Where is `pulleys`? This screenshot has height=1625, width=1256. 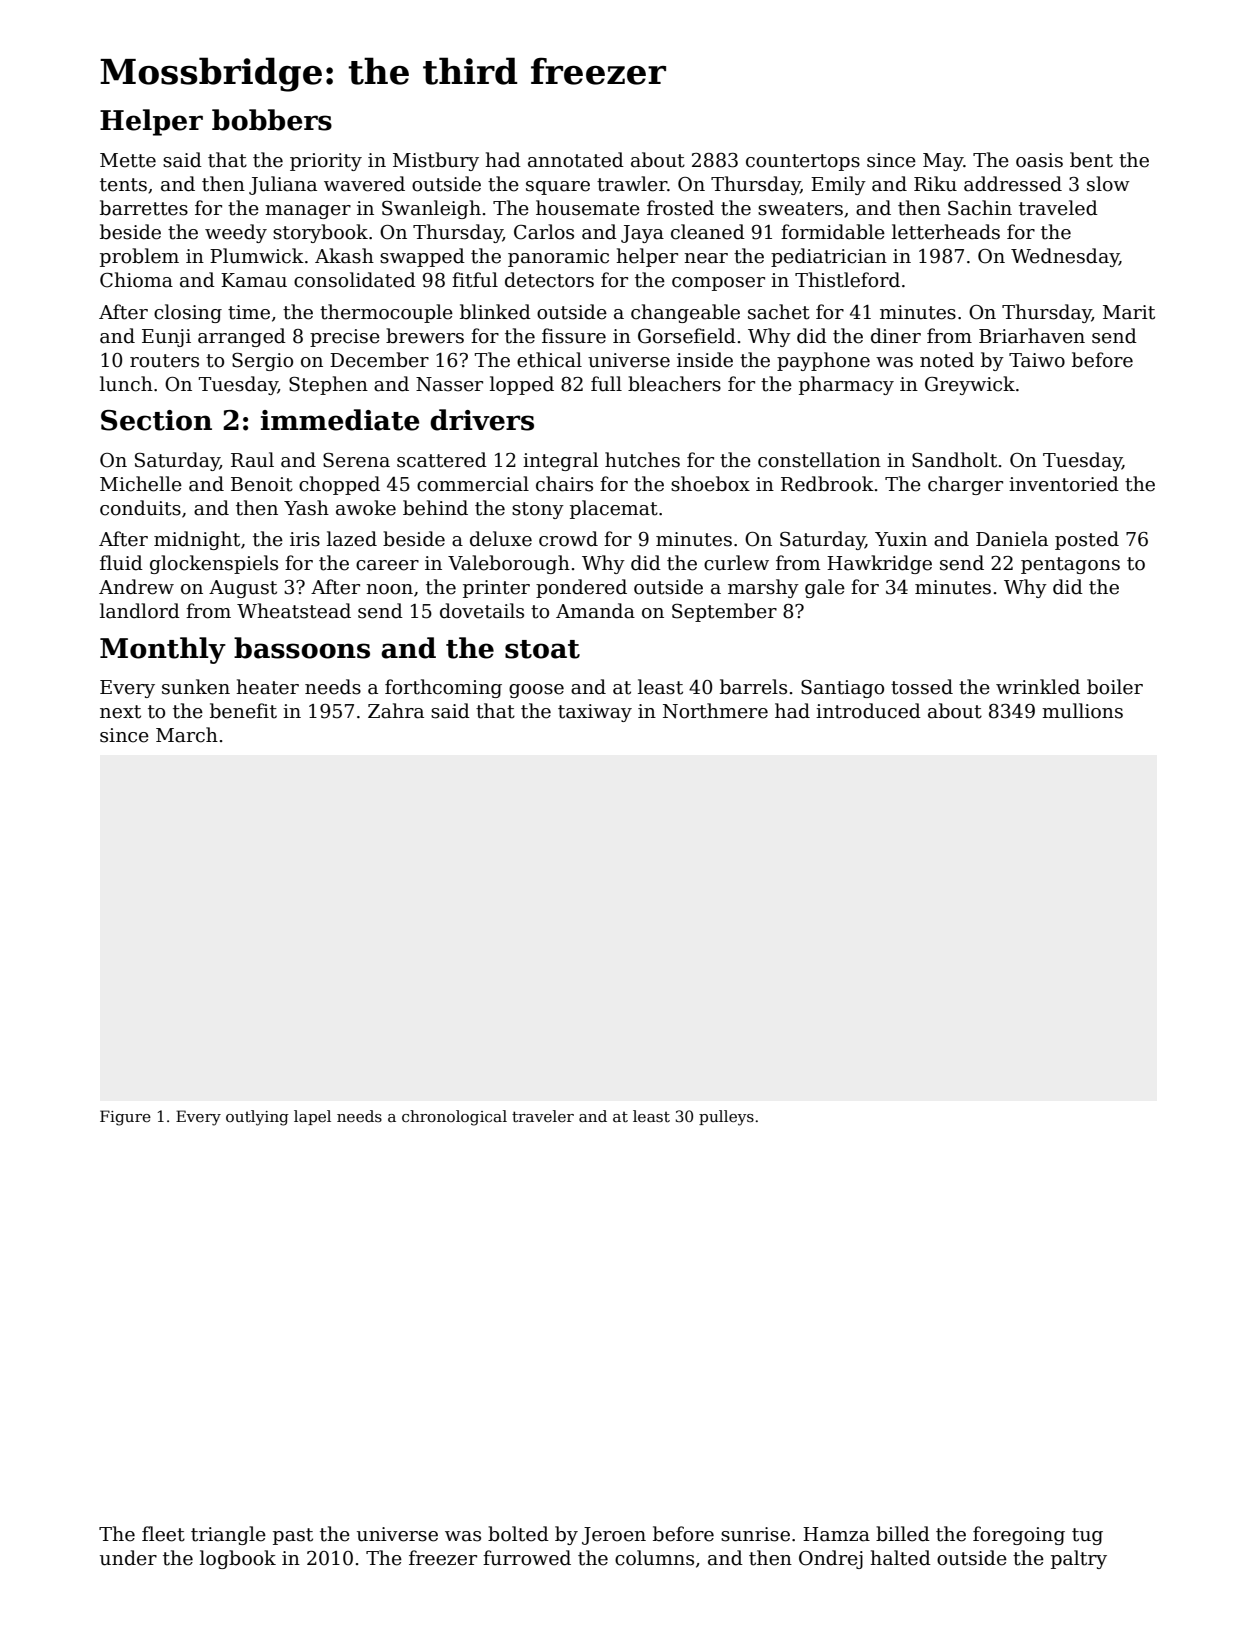
pulleys is located at coordinates (726, 1118).
